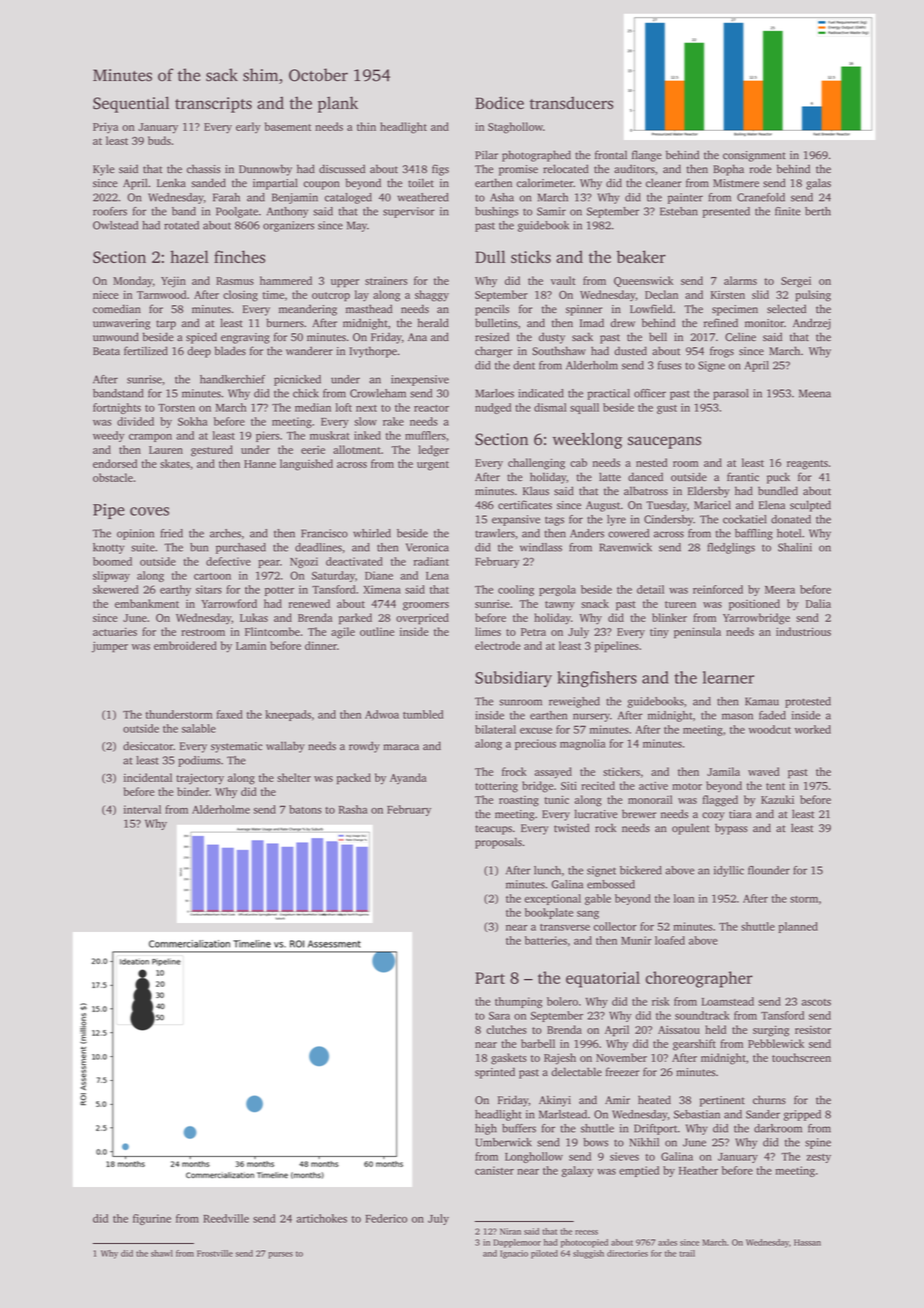 This screenshot has height=1308, width=924. Describe the element at coordinates (803, 631) in the screenshot. I see `industrious` at that location.
